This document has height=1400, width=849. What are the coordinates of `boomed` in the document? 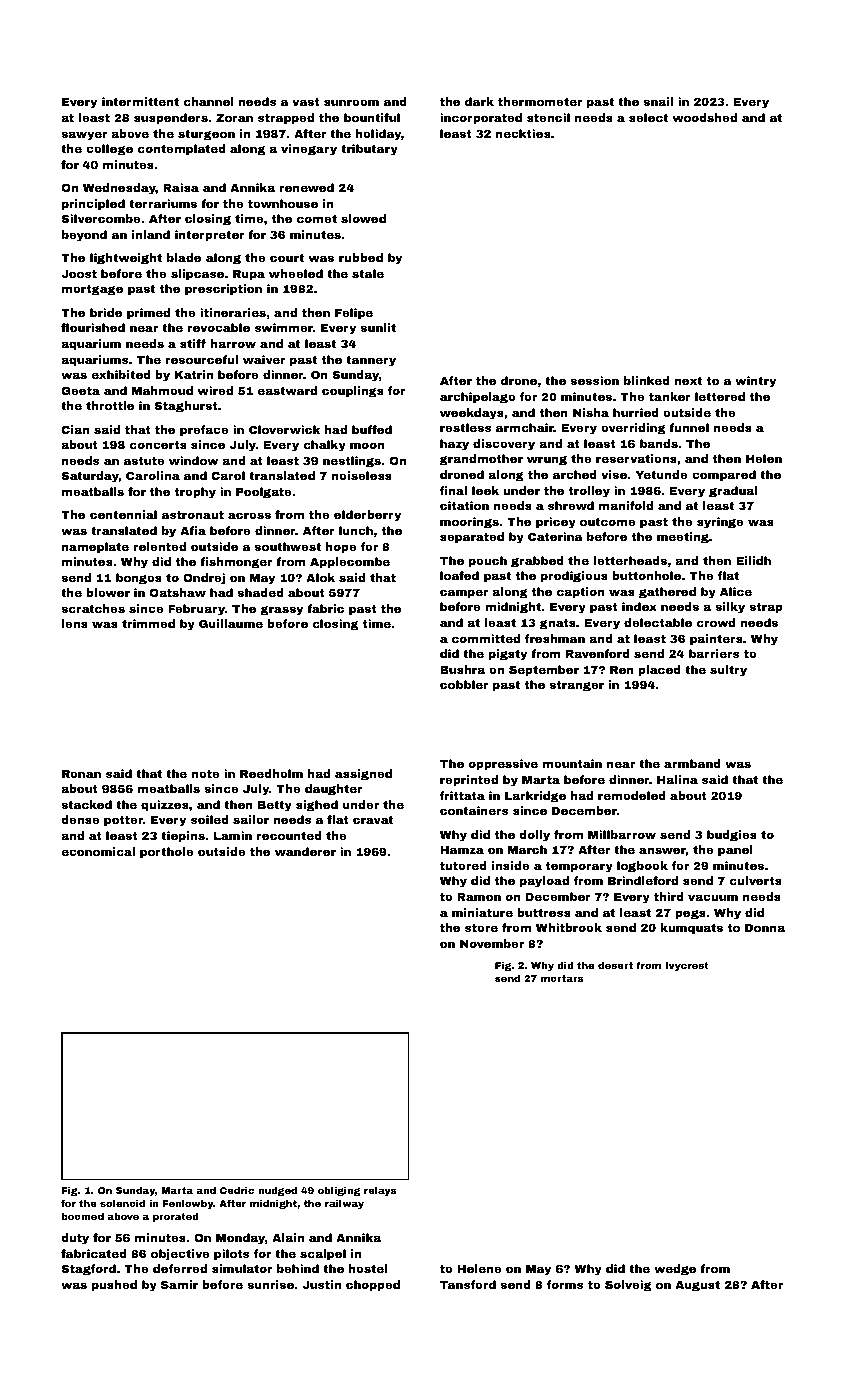 It's located at (83, 1216).
